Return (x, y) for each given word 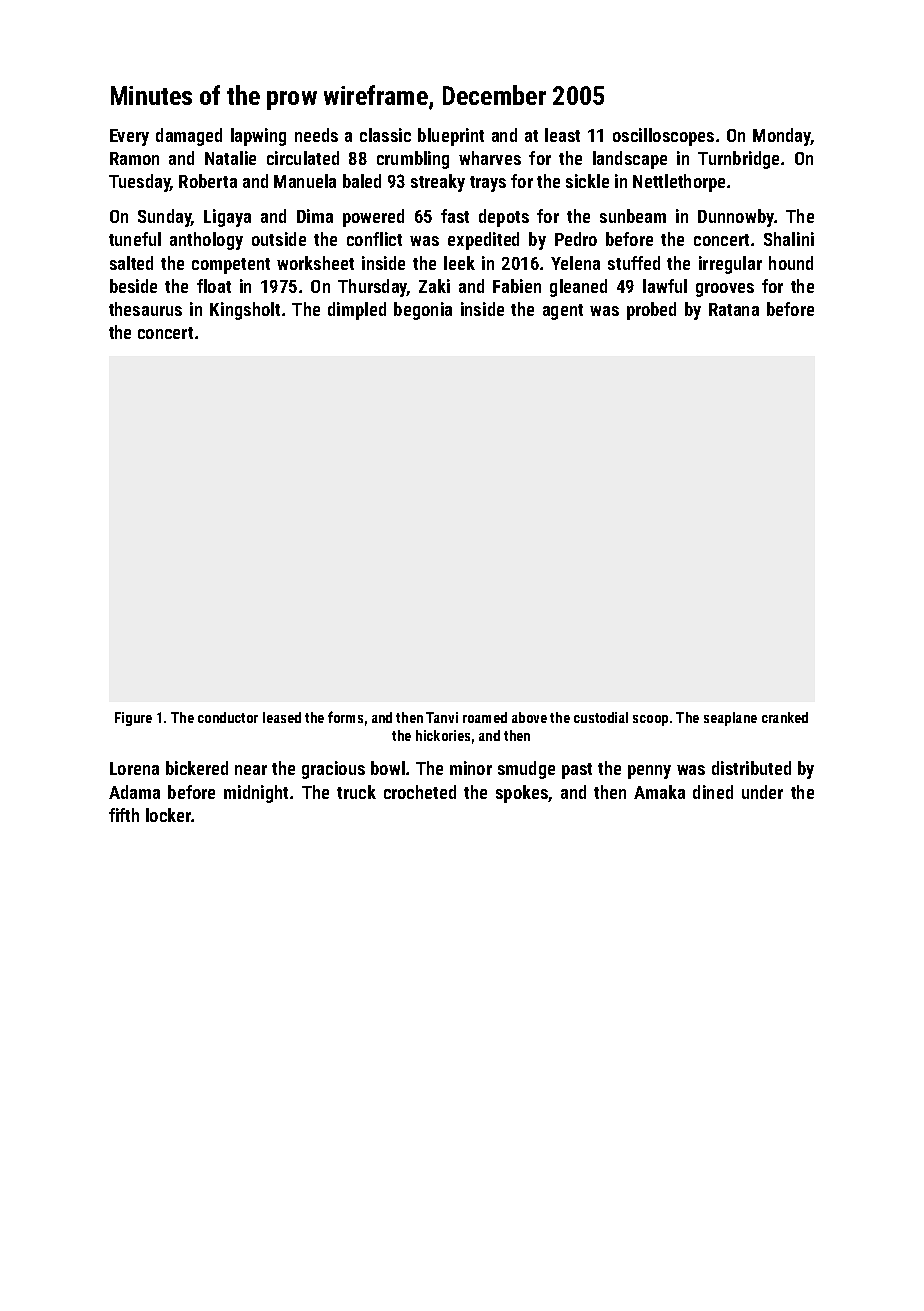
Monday (782, 137)
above (529, 717)
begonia (423, 311)
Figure (133, 719)
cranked (785, 717)
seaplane (730, 719)
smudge (526, 770)
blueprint (451, 137)
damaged (189, 137)
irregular (730, 265)
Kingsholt (245, 311)
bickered (197, 768)
